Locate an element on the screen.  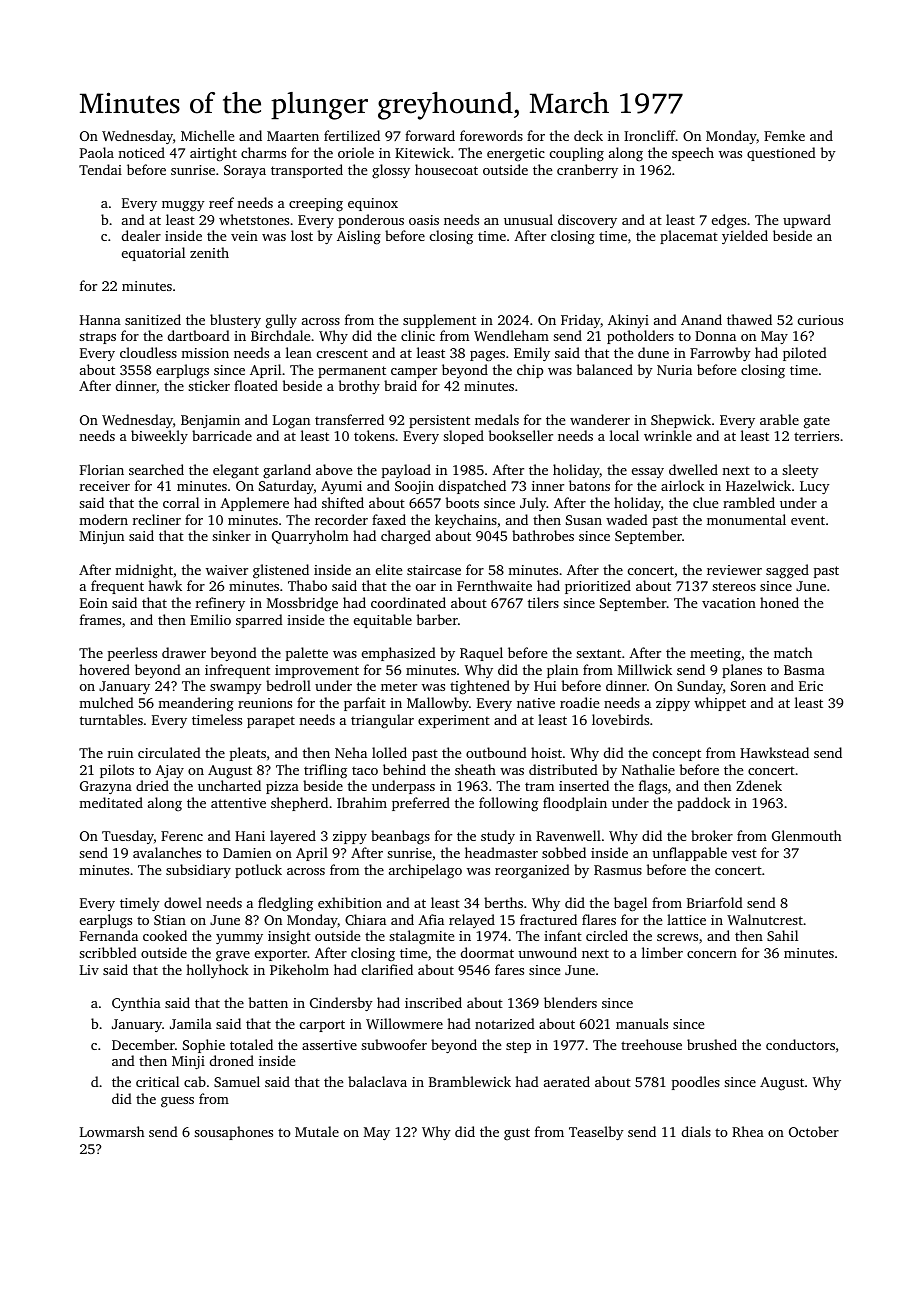
charged is located at coordinates (406, 537).
